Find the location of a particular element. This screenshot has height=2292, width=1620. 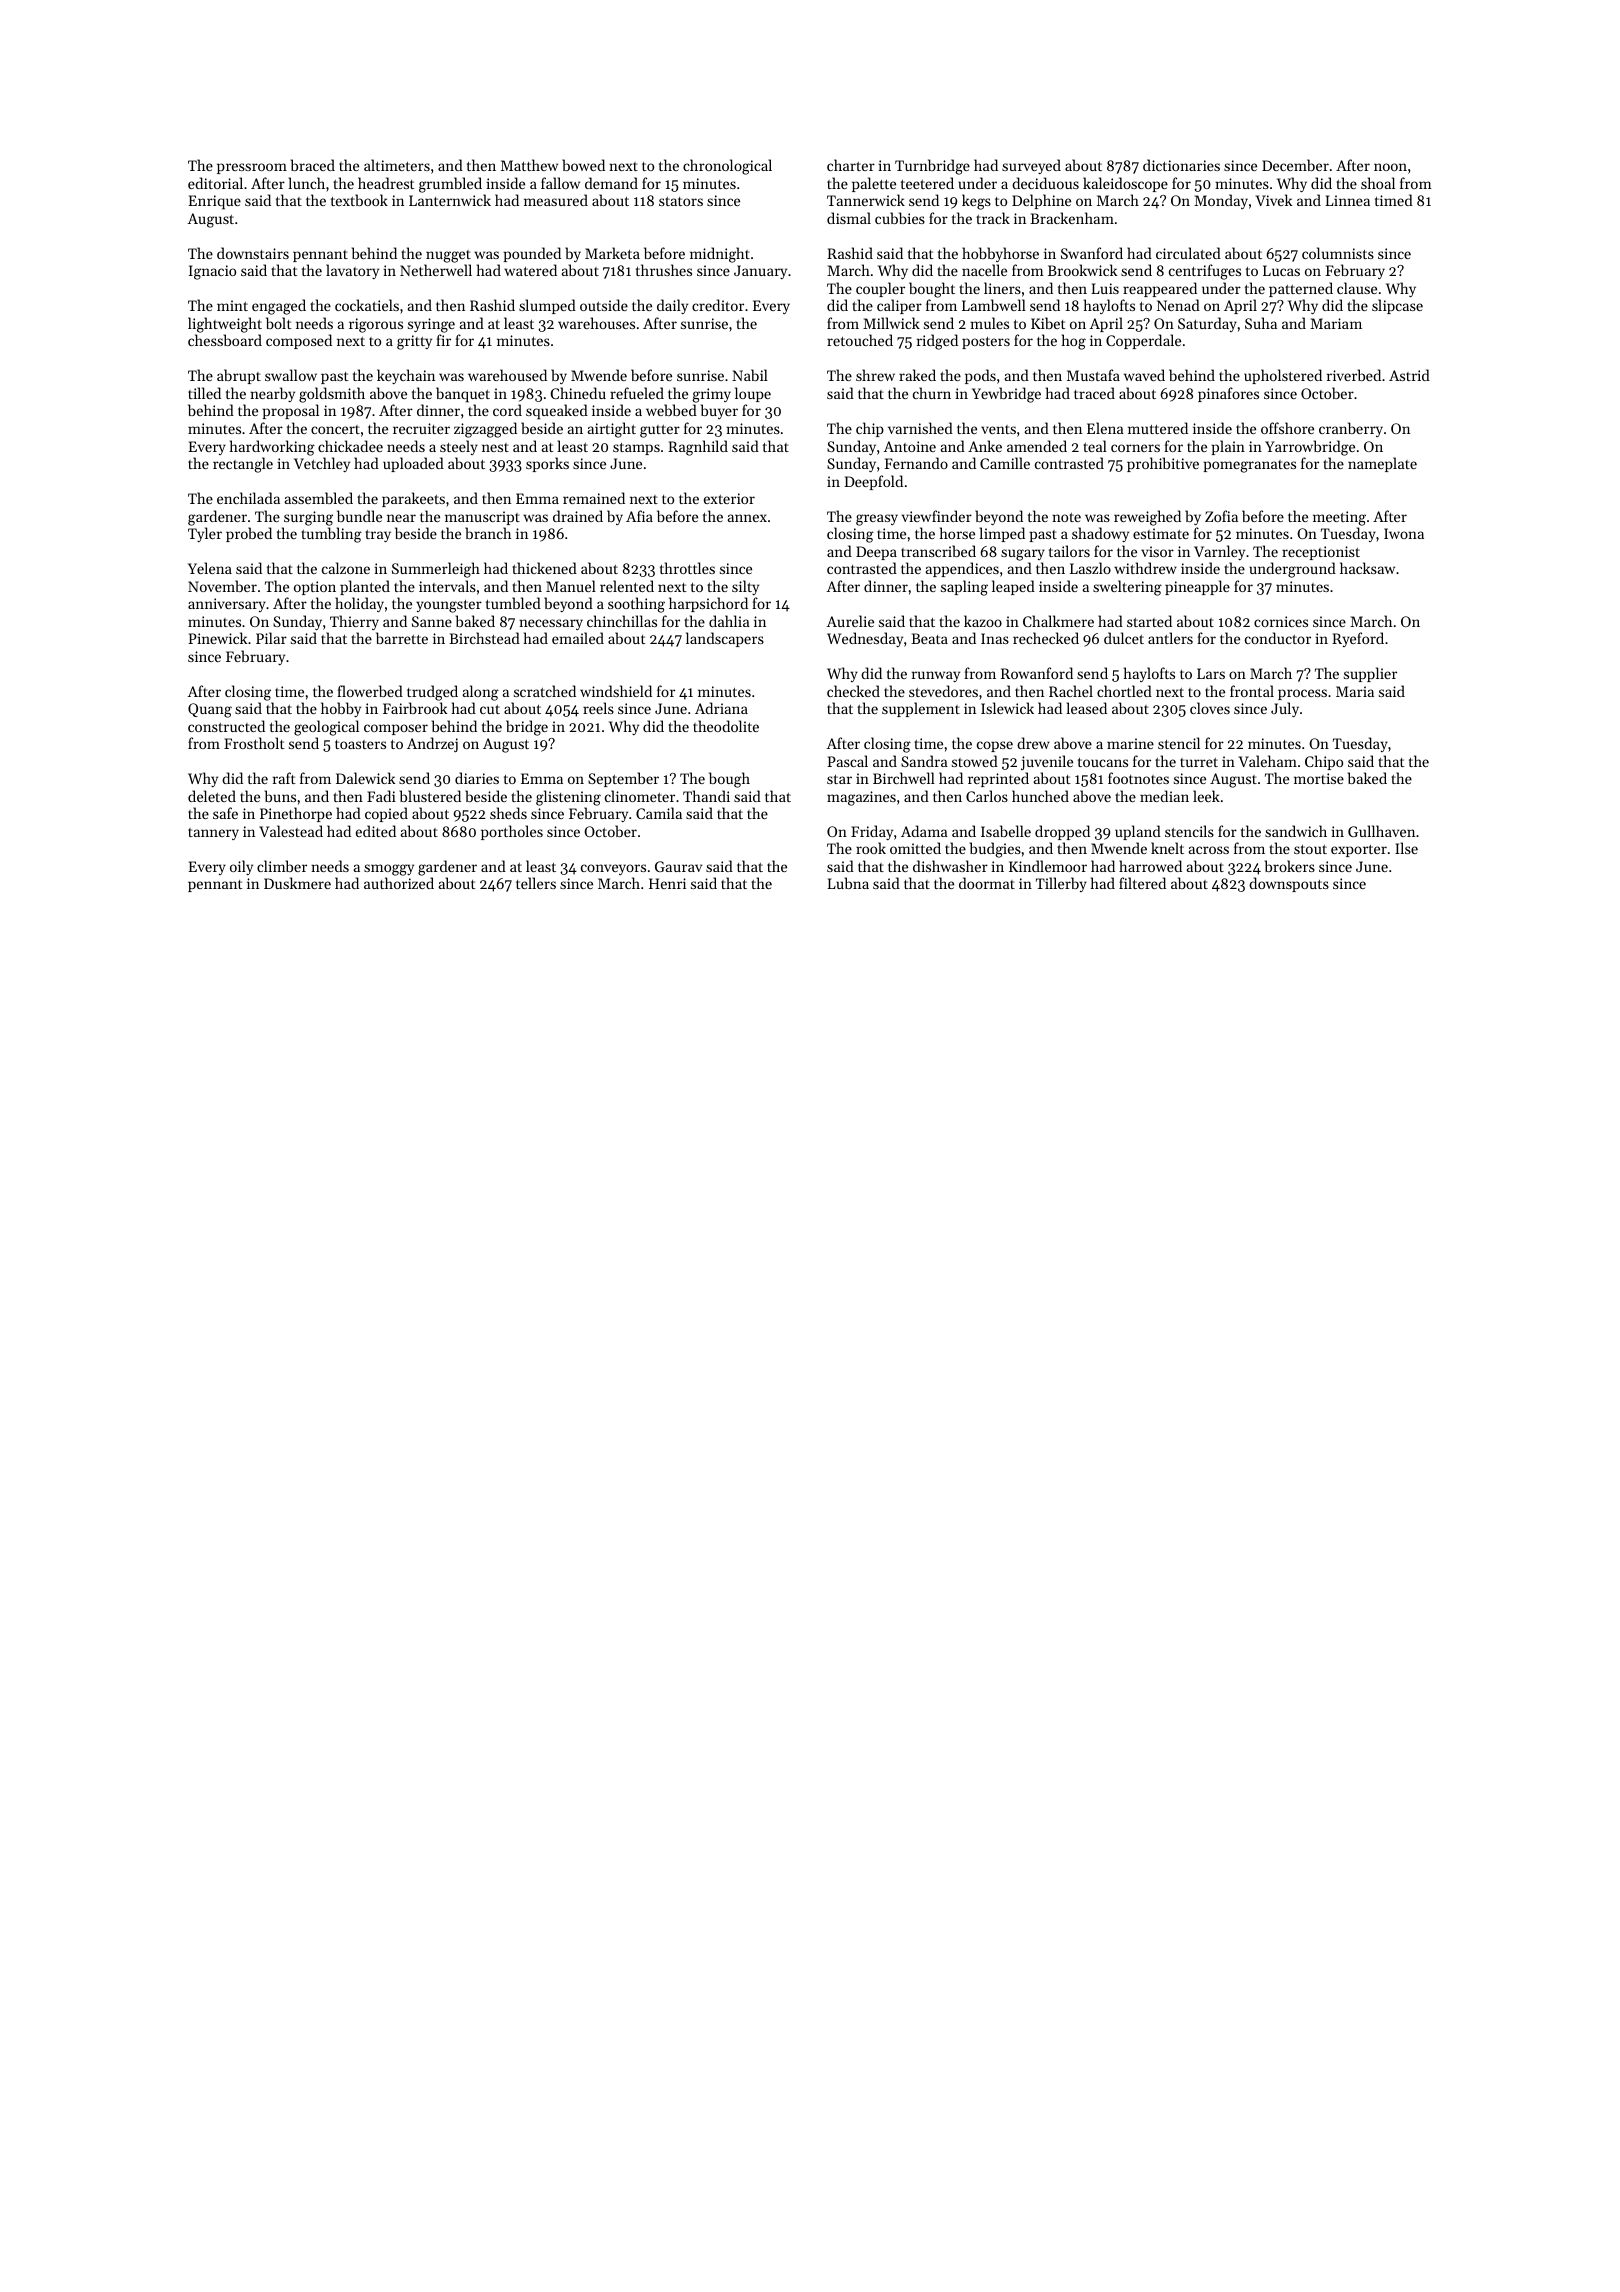

engaged is located at coordinates (279, 307).
